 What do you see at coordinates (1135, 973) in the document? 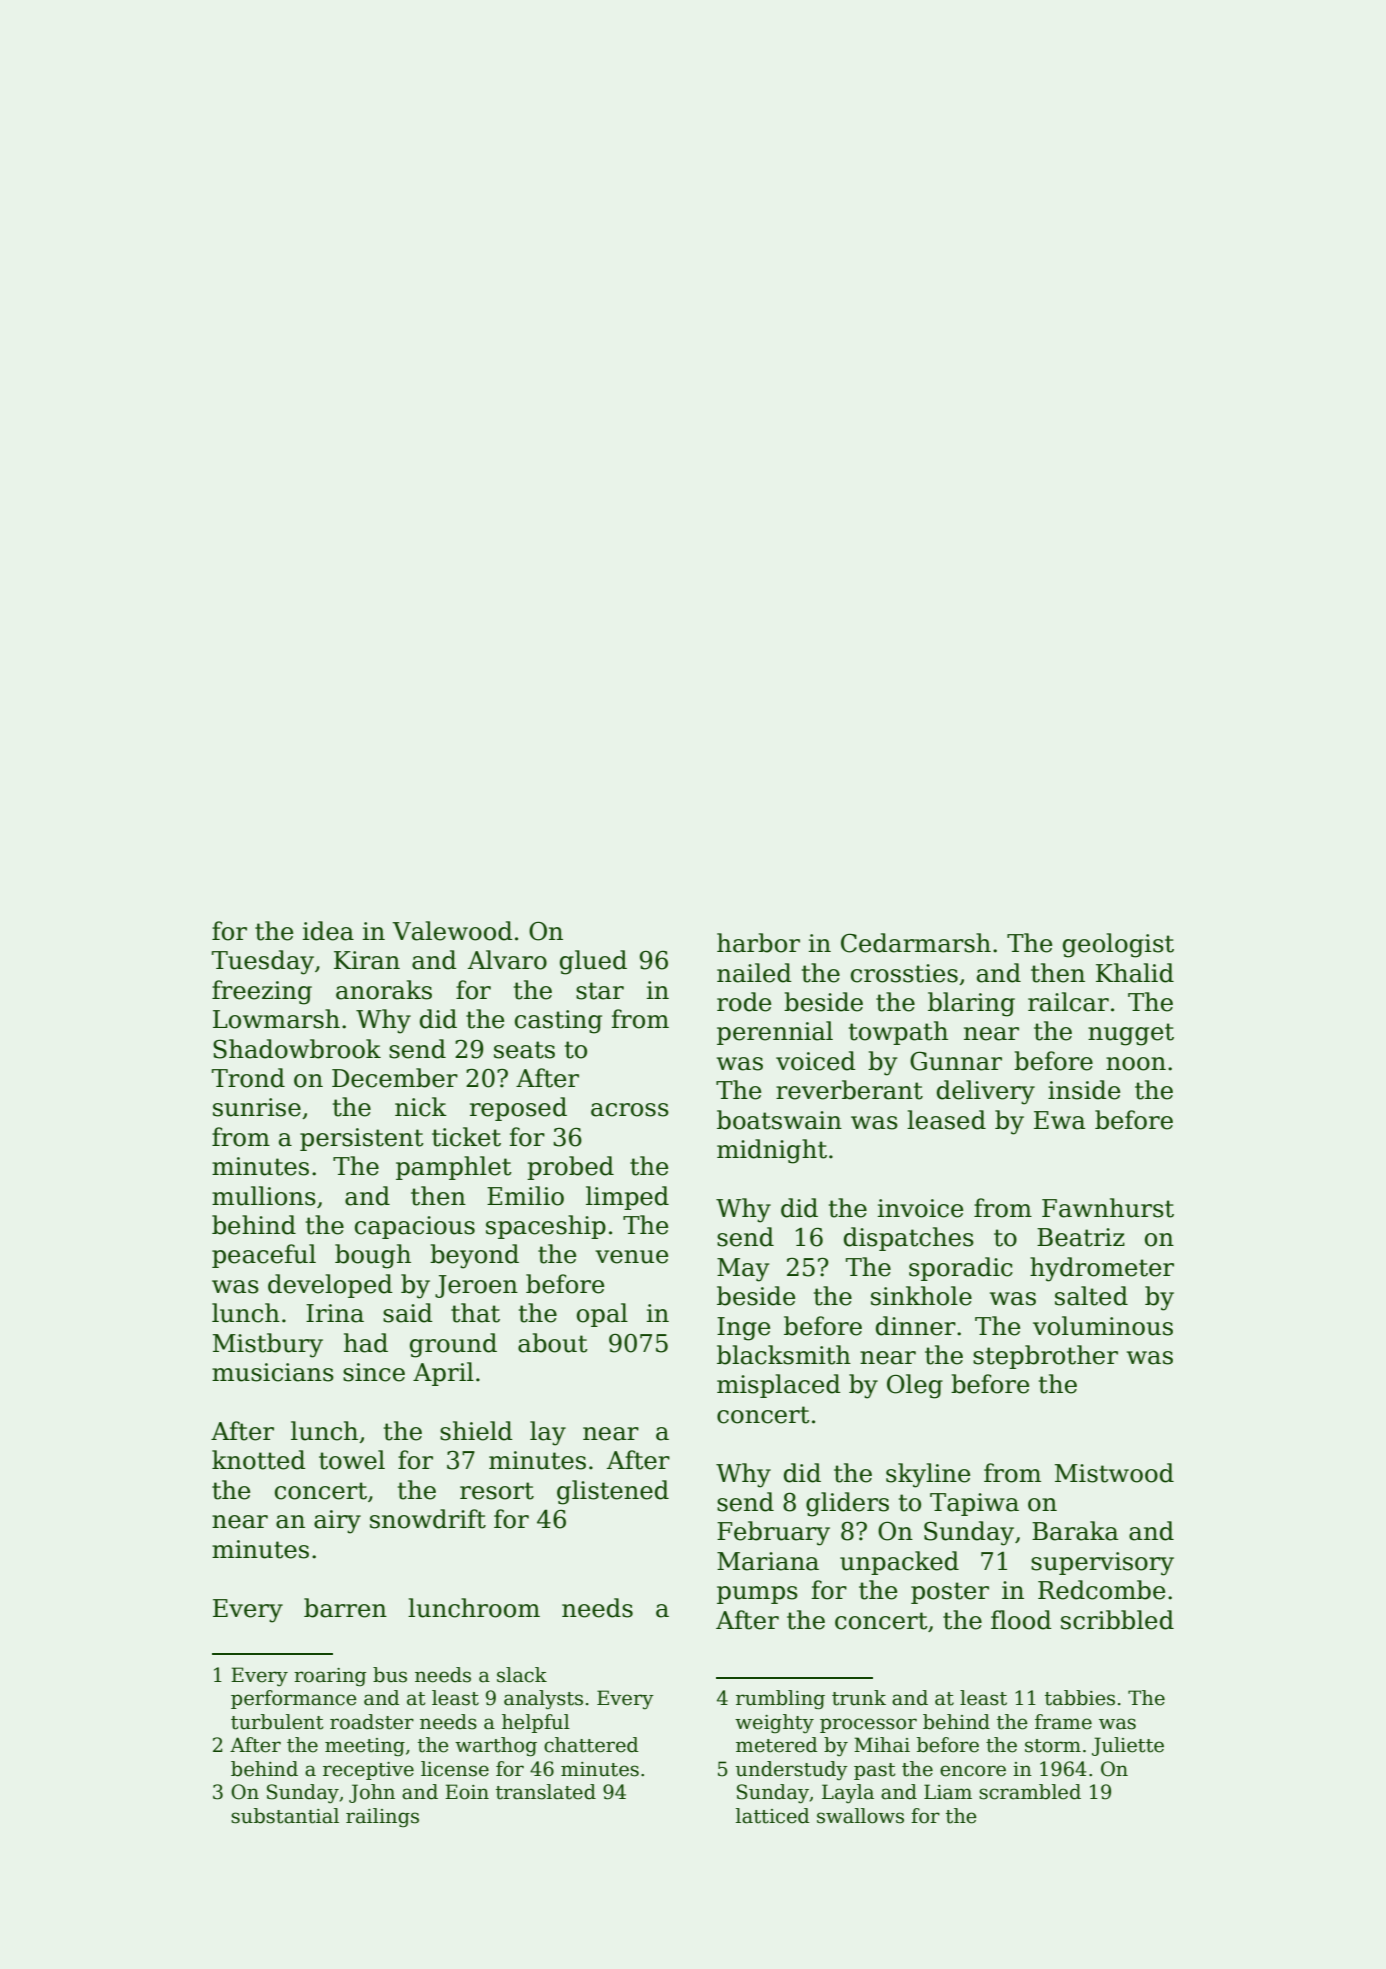
I see `Khalid` at bounding box center [1135, 973].
